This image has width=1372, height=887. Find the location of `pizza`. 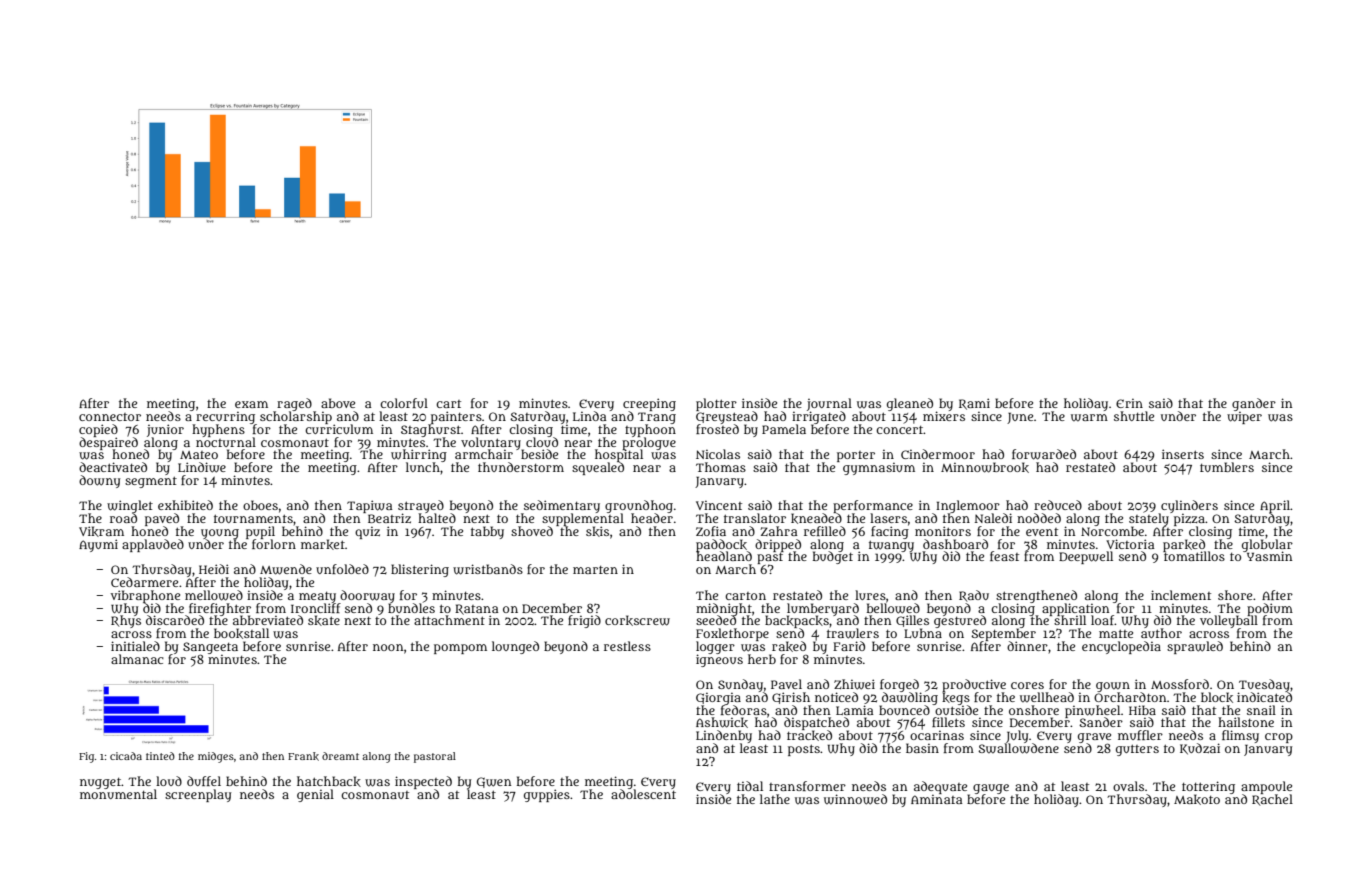

pizza is located at coordinates (1189, 520).
